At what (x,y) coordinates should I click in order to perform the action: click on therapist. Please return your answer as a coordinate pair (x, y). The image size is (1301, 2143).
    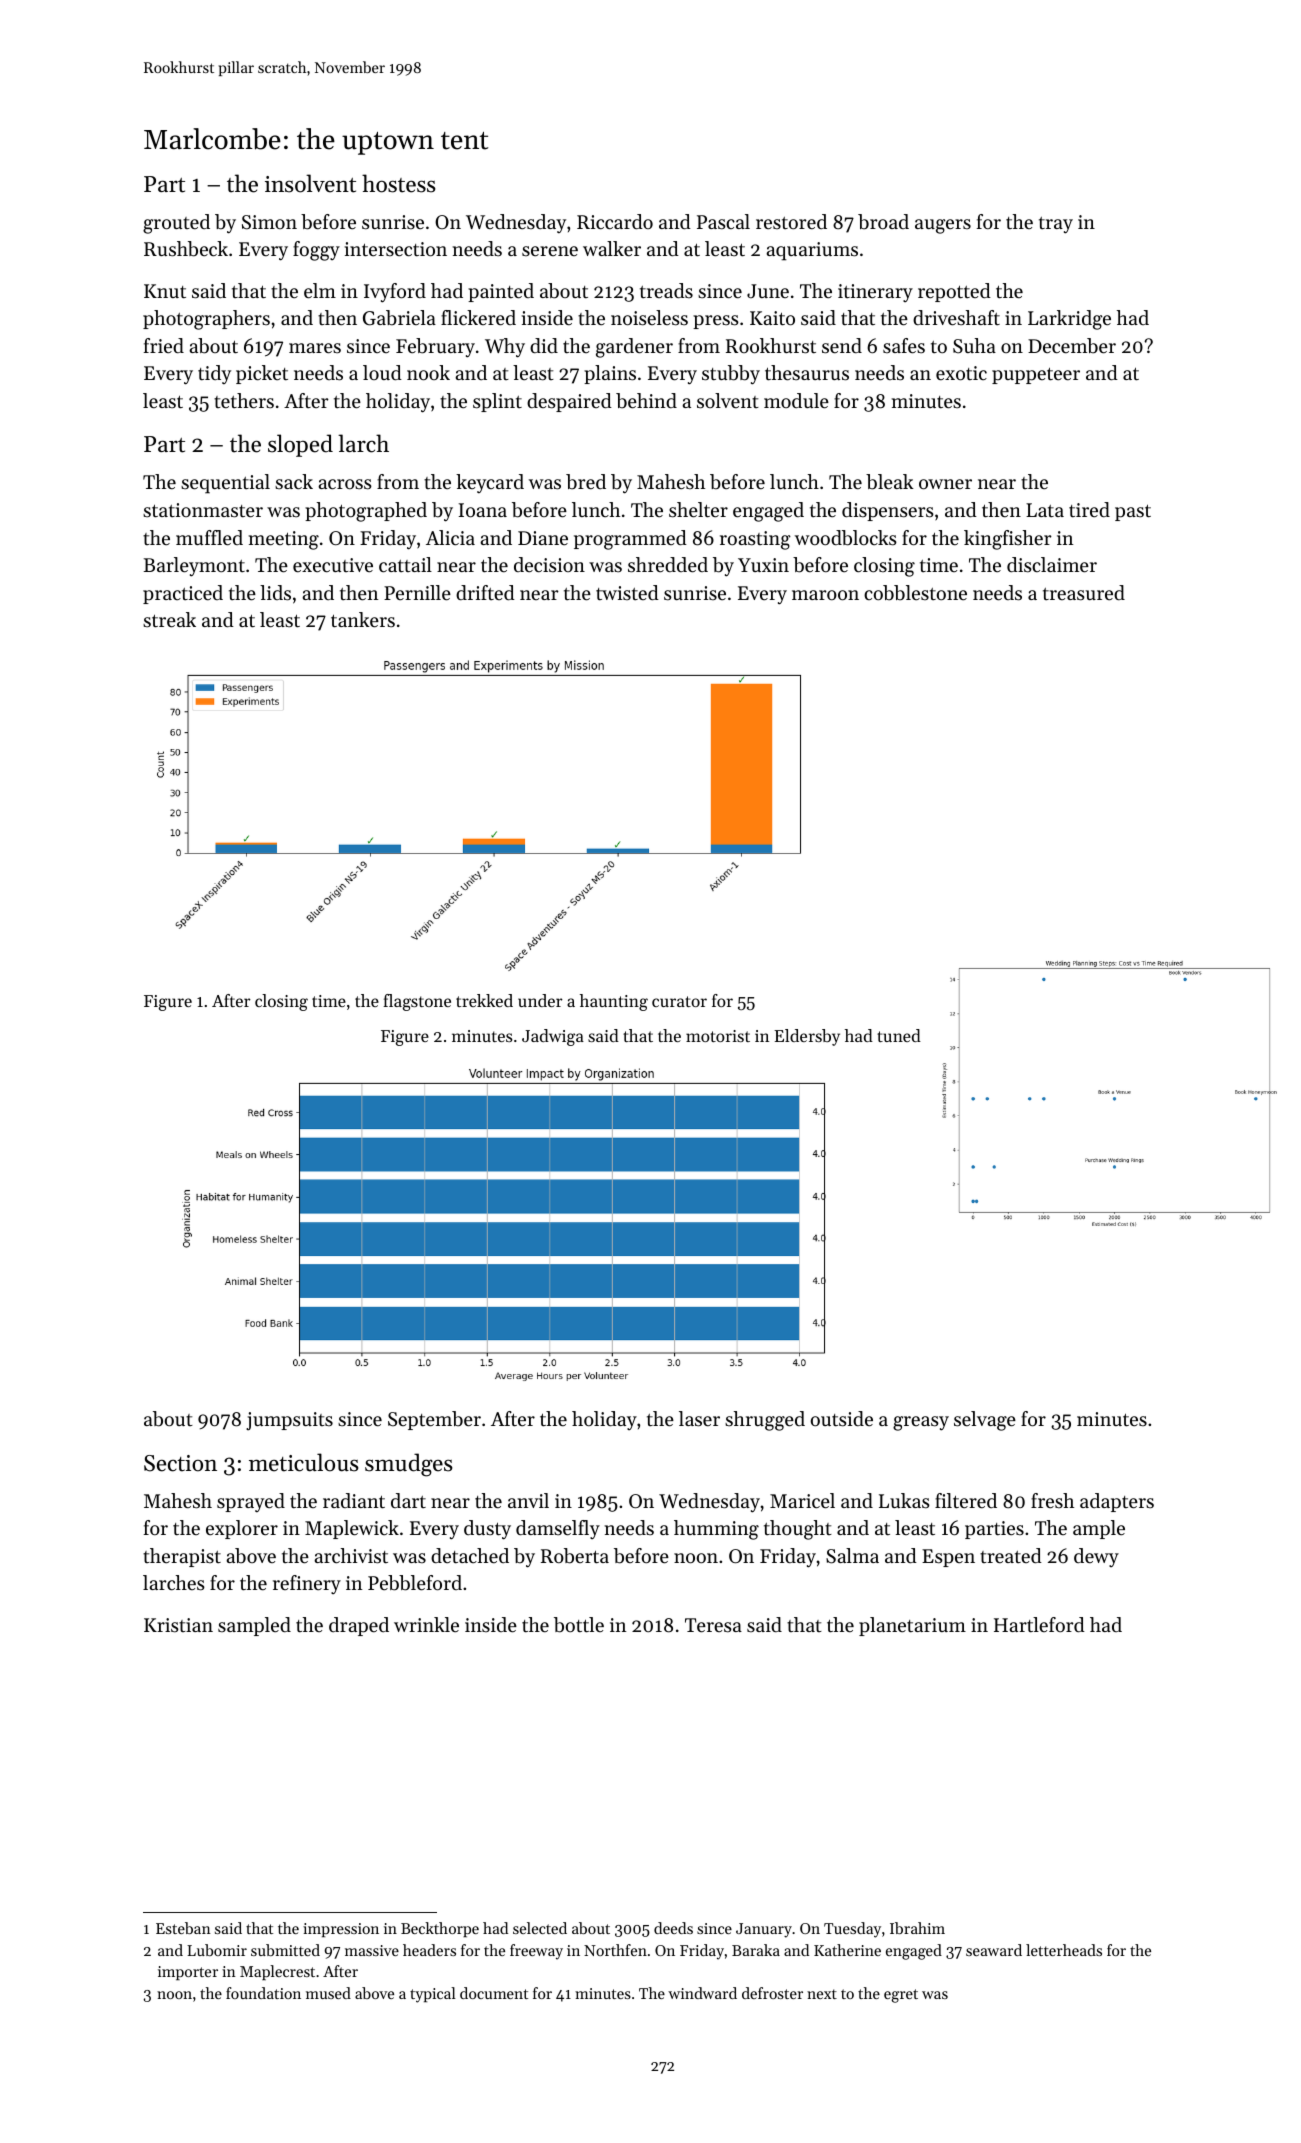
    Looking at the image, I should click on (182, 1557).
